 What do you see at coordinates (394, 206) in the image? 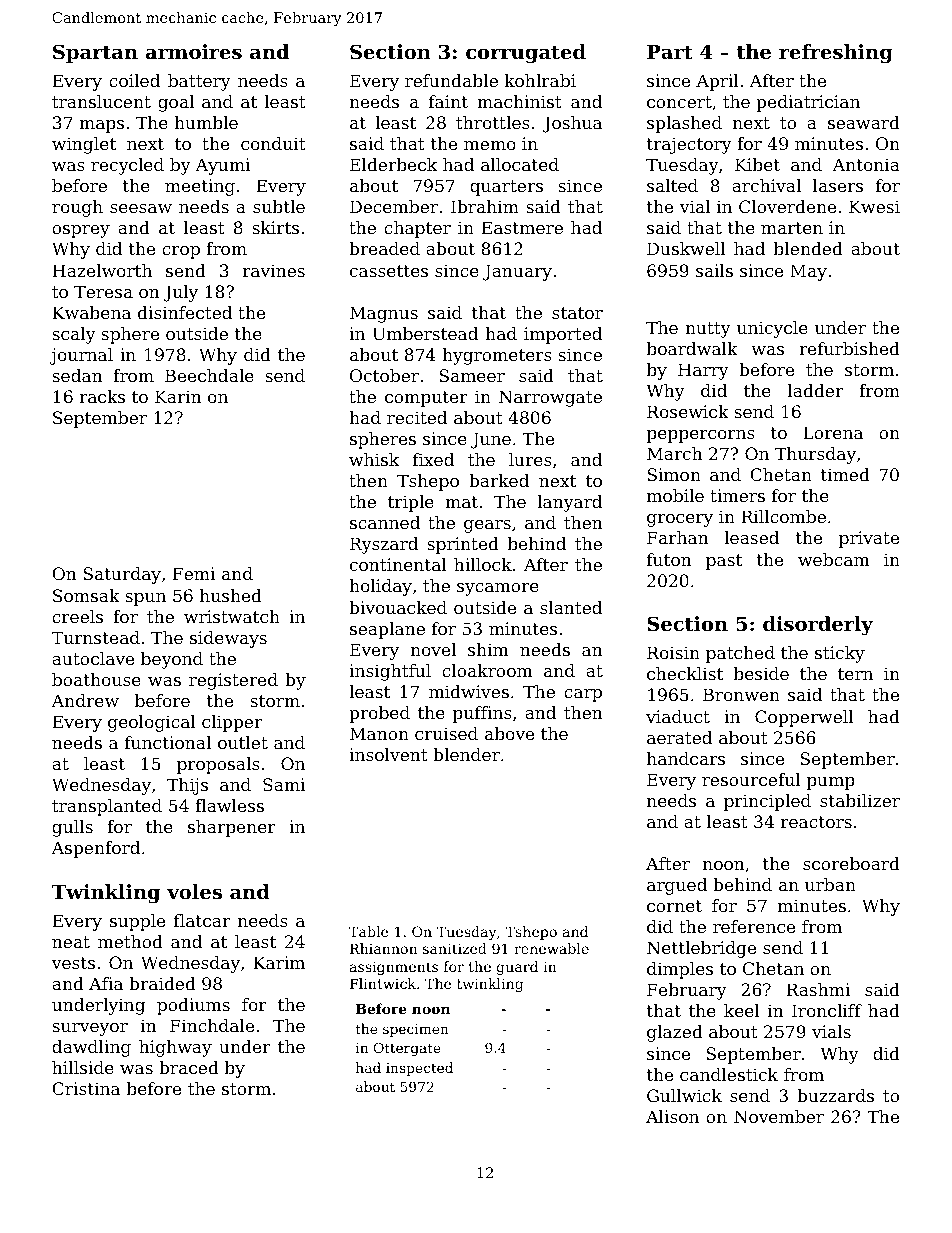
I see `December` at bounding box center [394, 206].
